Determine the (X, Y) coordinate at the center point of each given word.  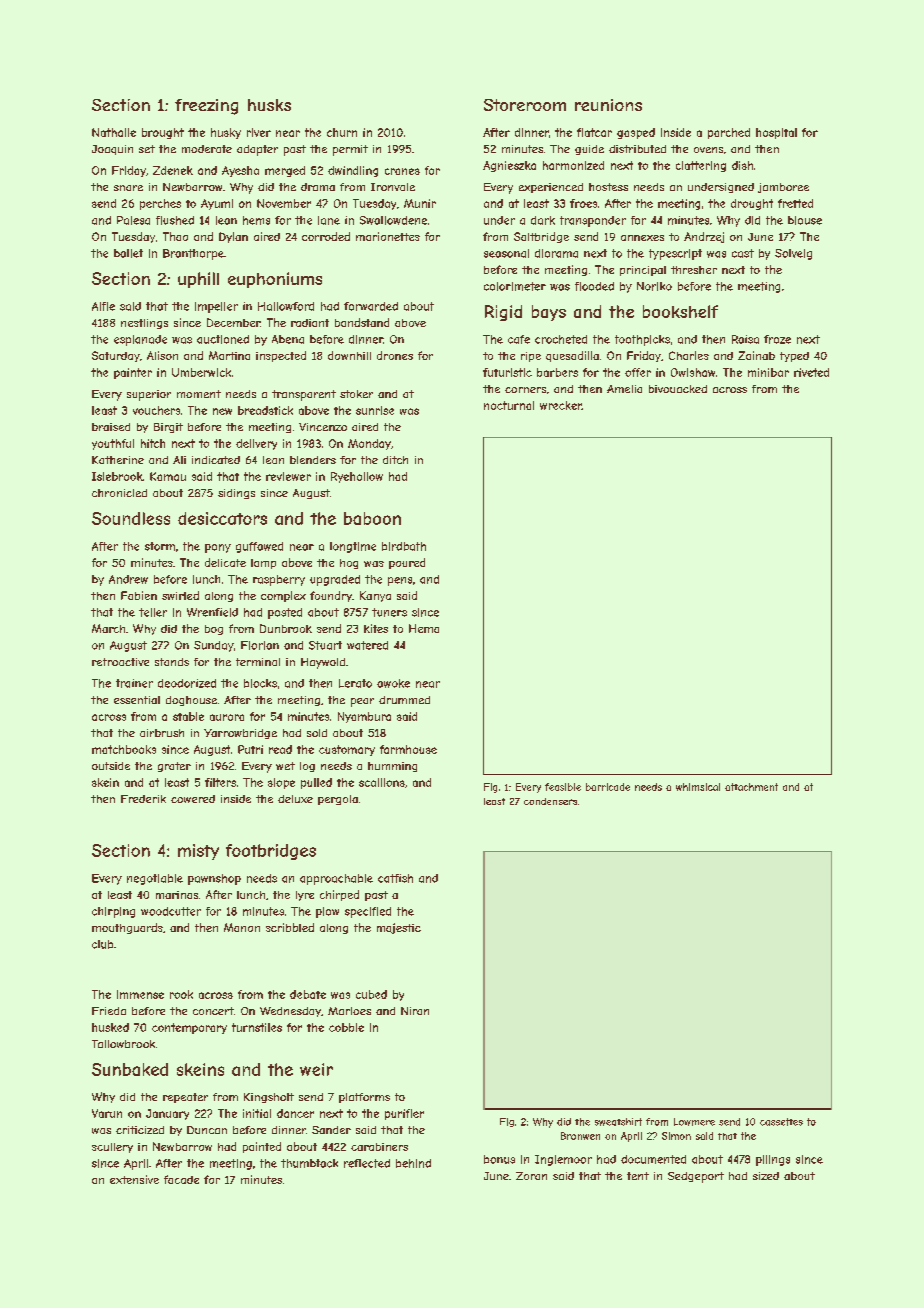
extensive (134, 1179)
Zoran (531, 1176)
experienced (551, 188)
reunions (608, 105)
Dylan (233, 237)
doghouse (191, 701)
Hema (424, 628)
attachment (751, 787)
